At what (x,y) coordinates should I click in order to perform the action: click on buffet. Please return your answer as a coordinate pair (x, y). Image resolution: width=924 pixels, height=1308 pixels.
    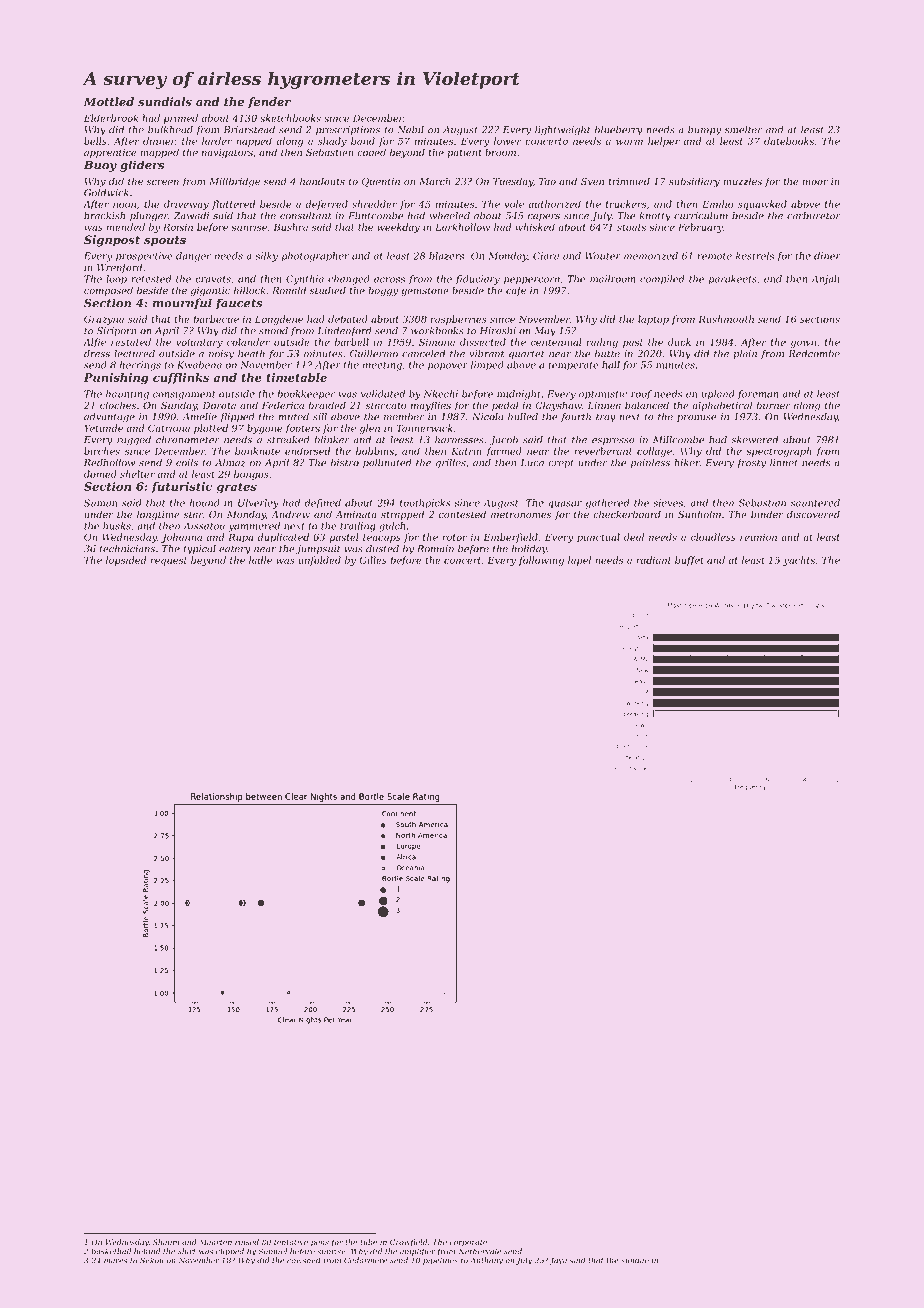
    Looking at the image, I should click on (689, 561).
